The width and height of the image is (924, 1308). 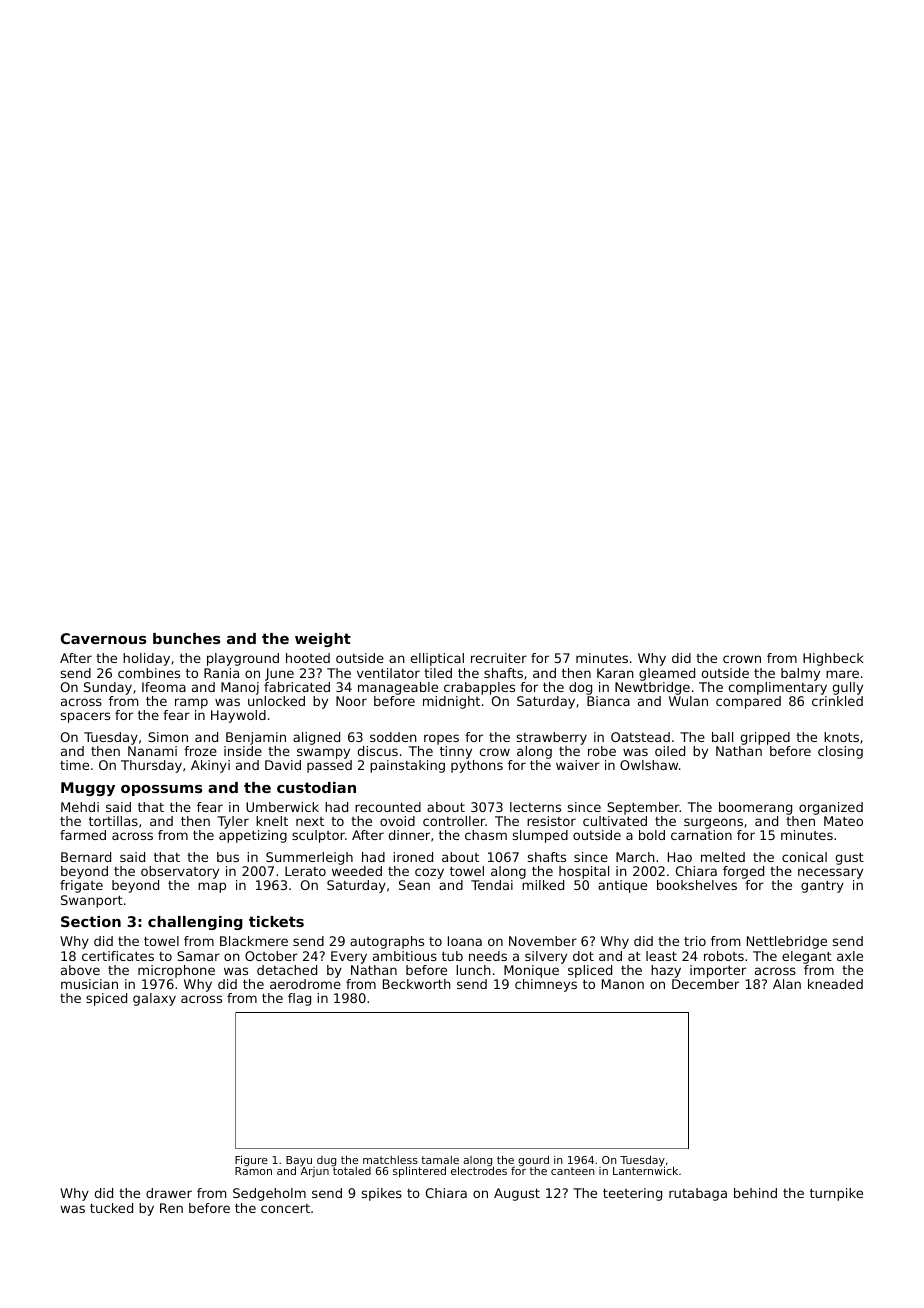 What do you see at coordinates (305, 984) in the image?
I see `aerodrome` at bounding box center [305, 984].
